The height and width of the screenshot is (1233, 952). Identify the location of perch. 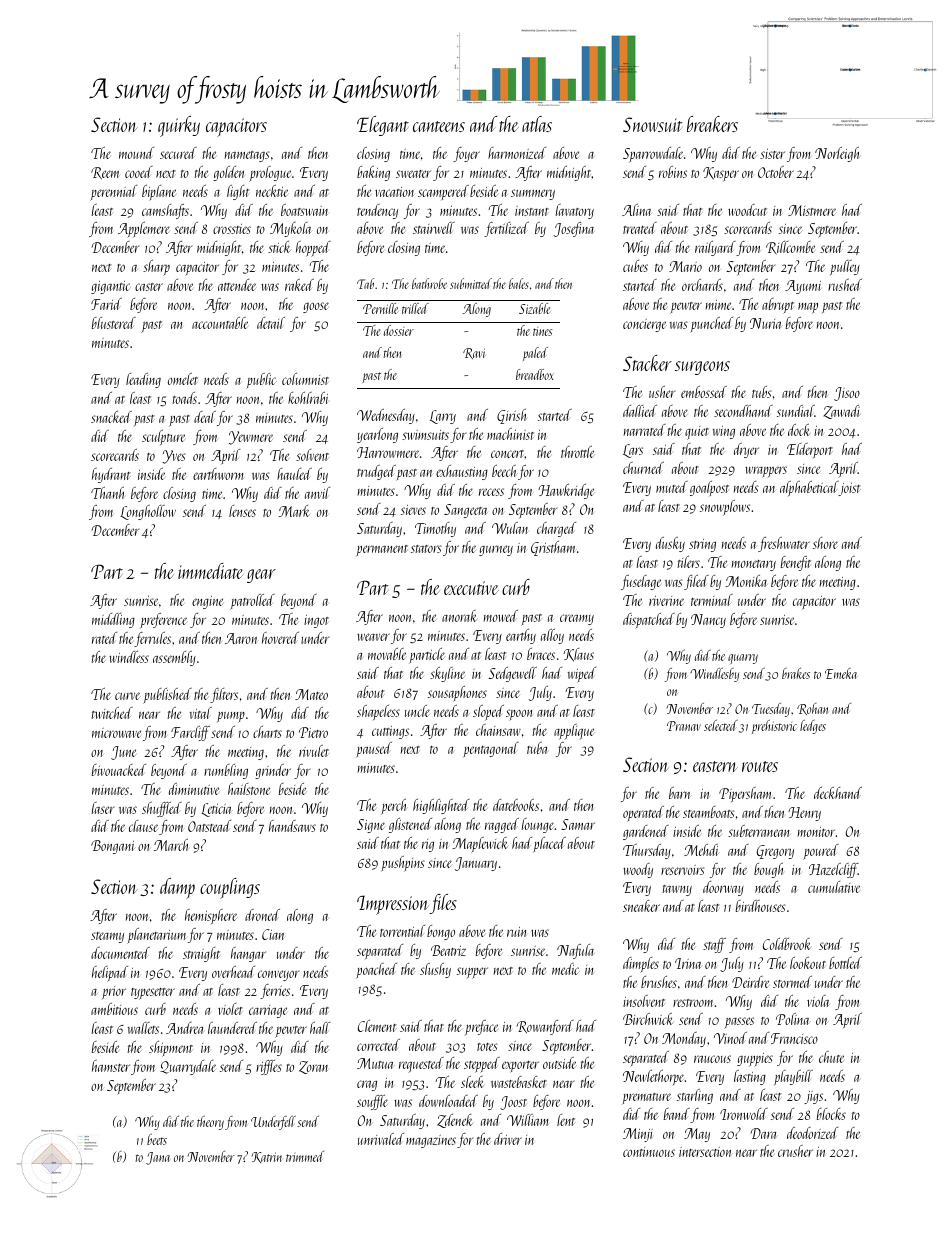
(394, 806).
